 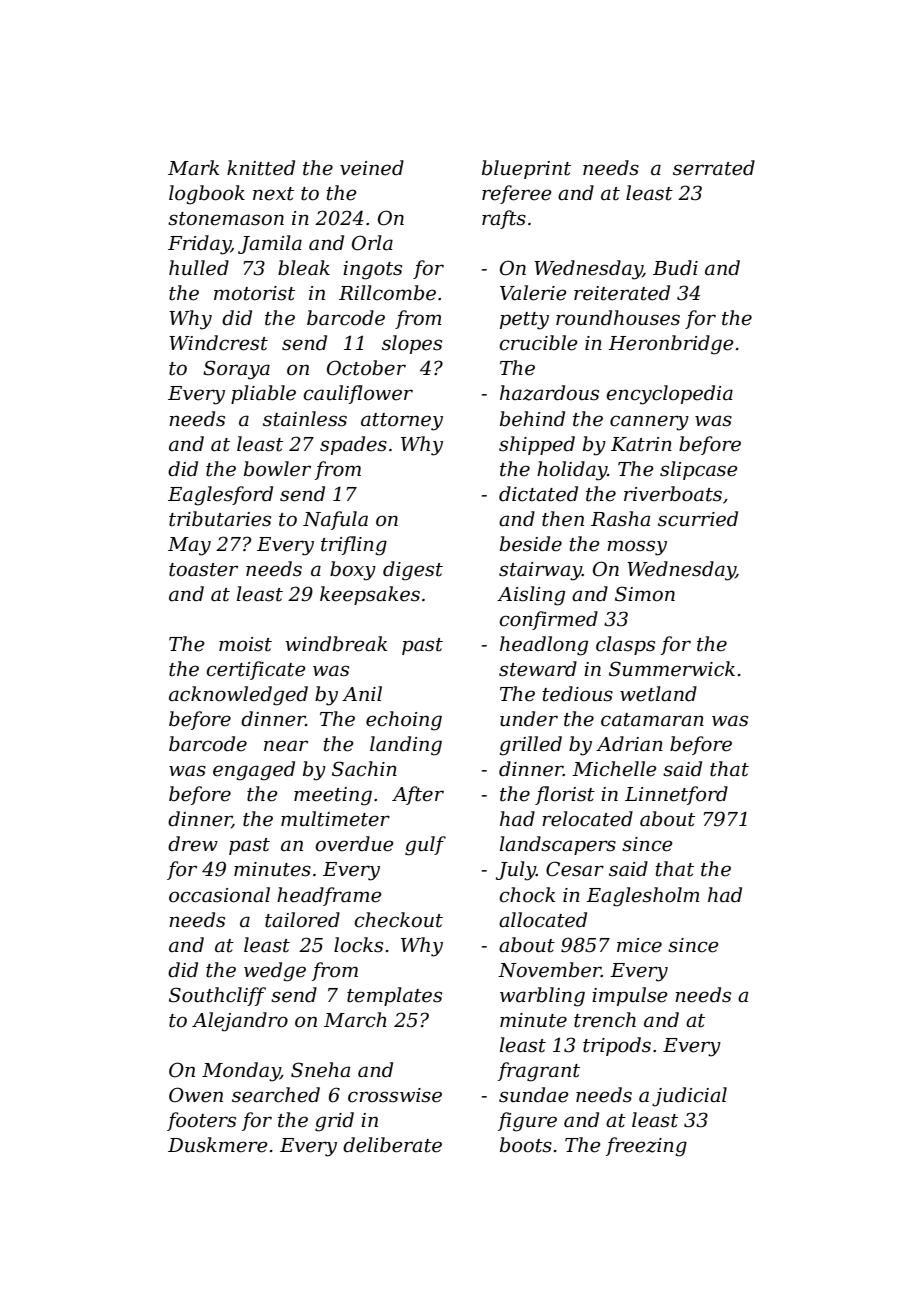 I want to click on Budi, so click(x=675, y=268).
